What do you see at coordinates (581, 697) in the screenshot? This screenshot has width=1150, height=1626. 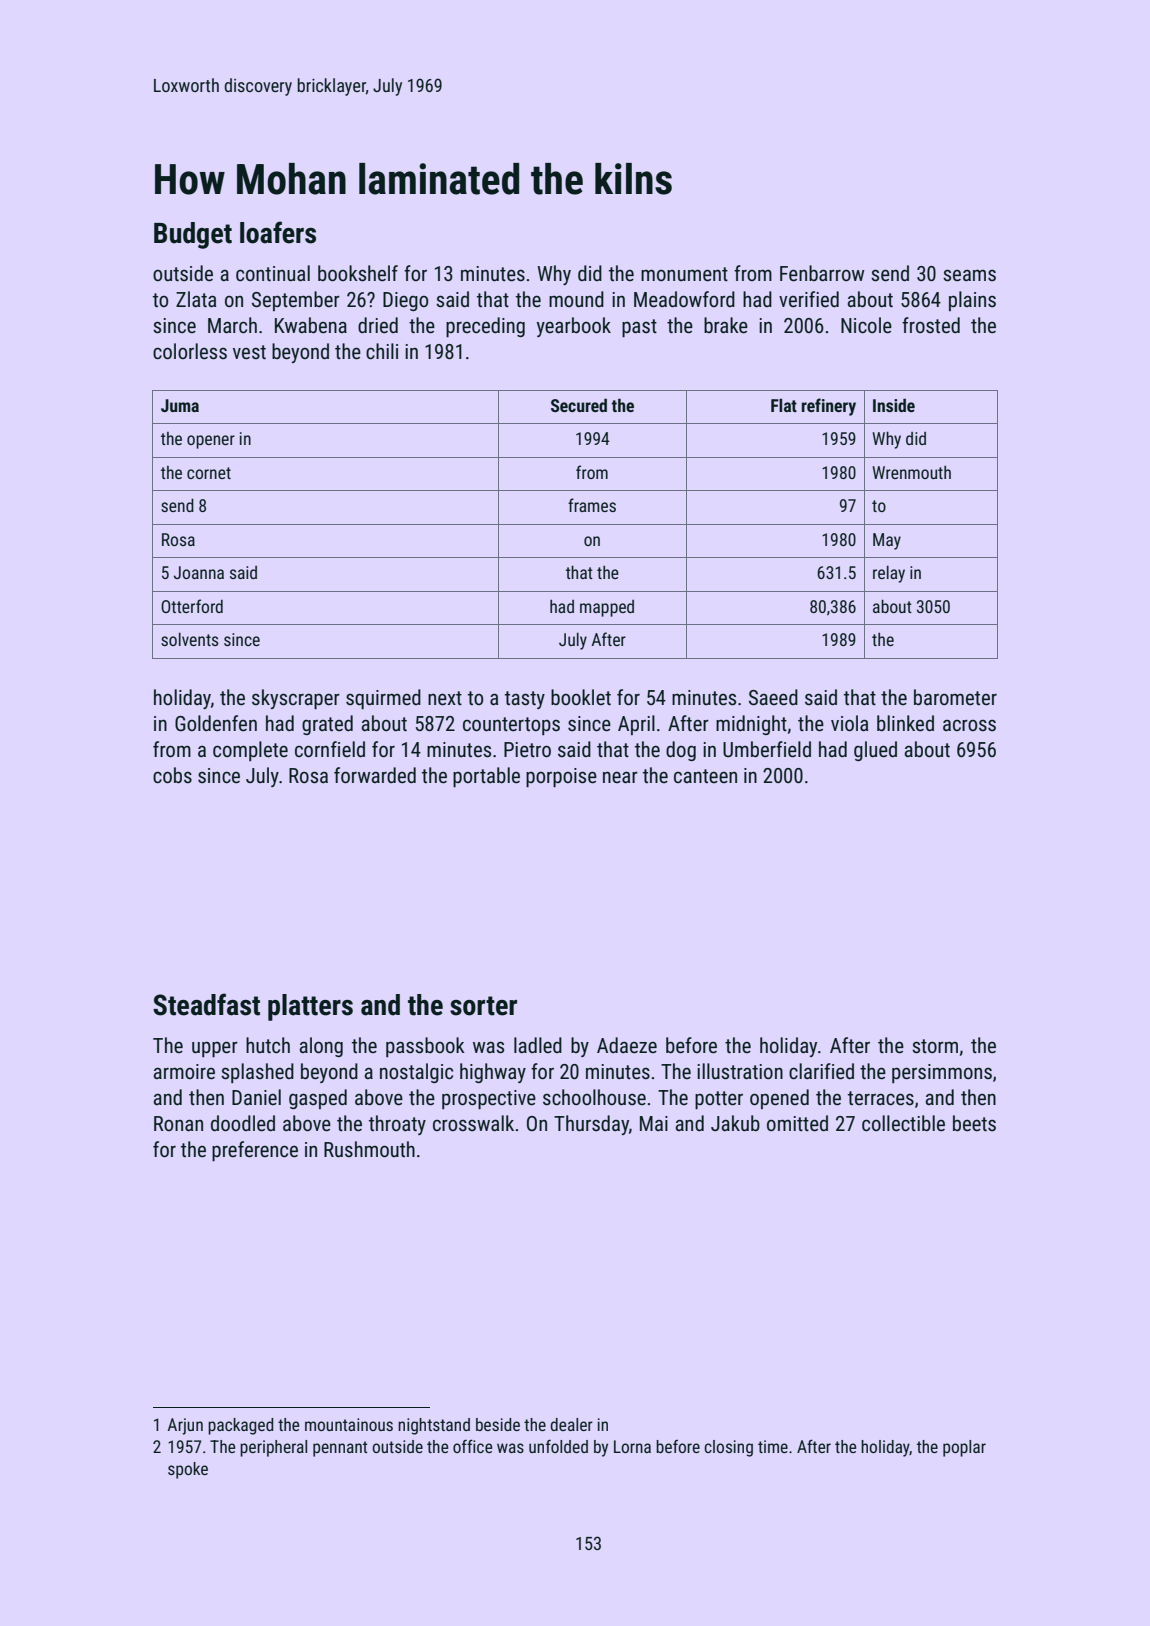 I see `booklet` at bounding box center [581, 697].
